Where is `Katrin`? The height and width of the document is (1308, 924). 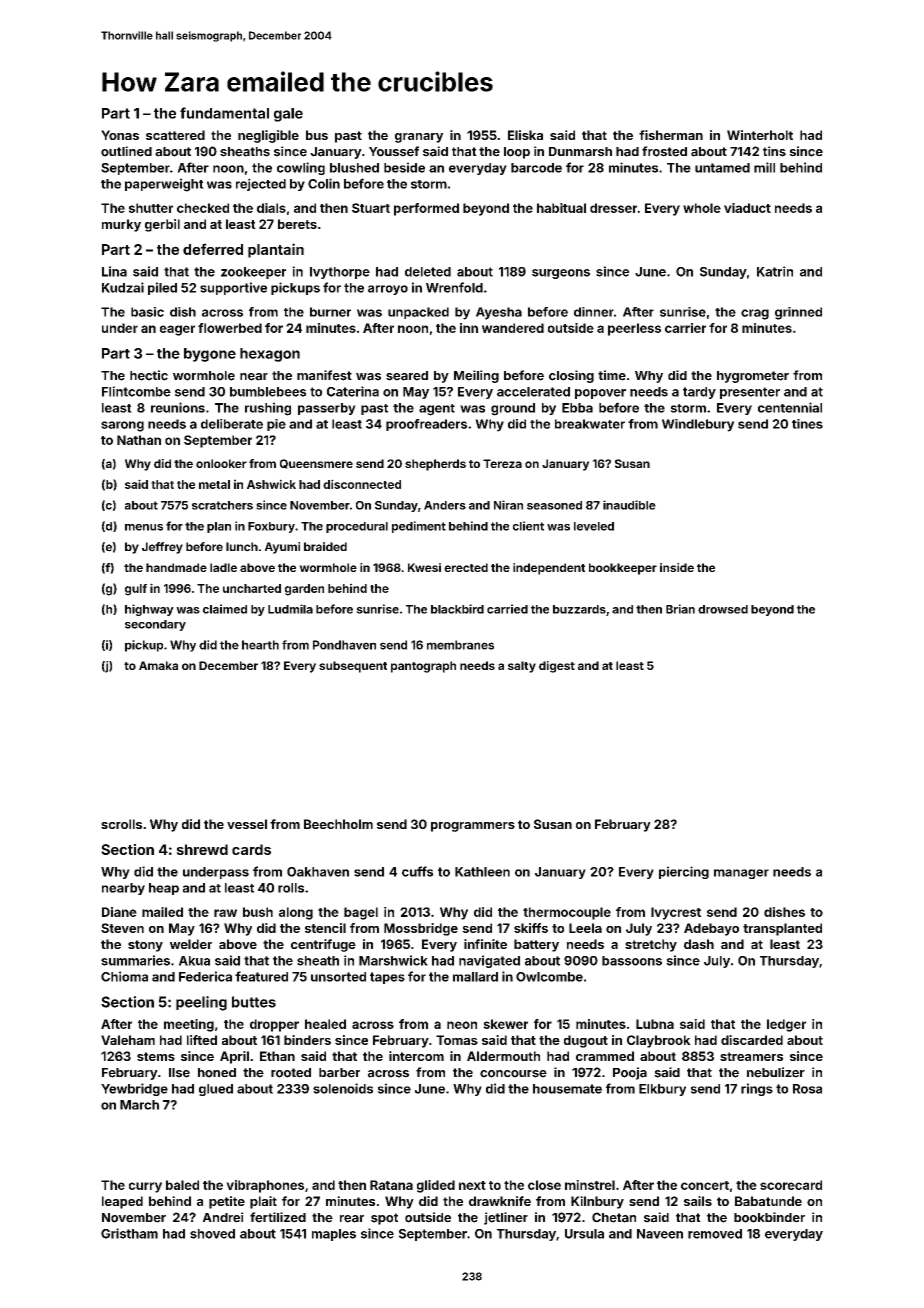
Katrin is located at coordinates (775, 271).
